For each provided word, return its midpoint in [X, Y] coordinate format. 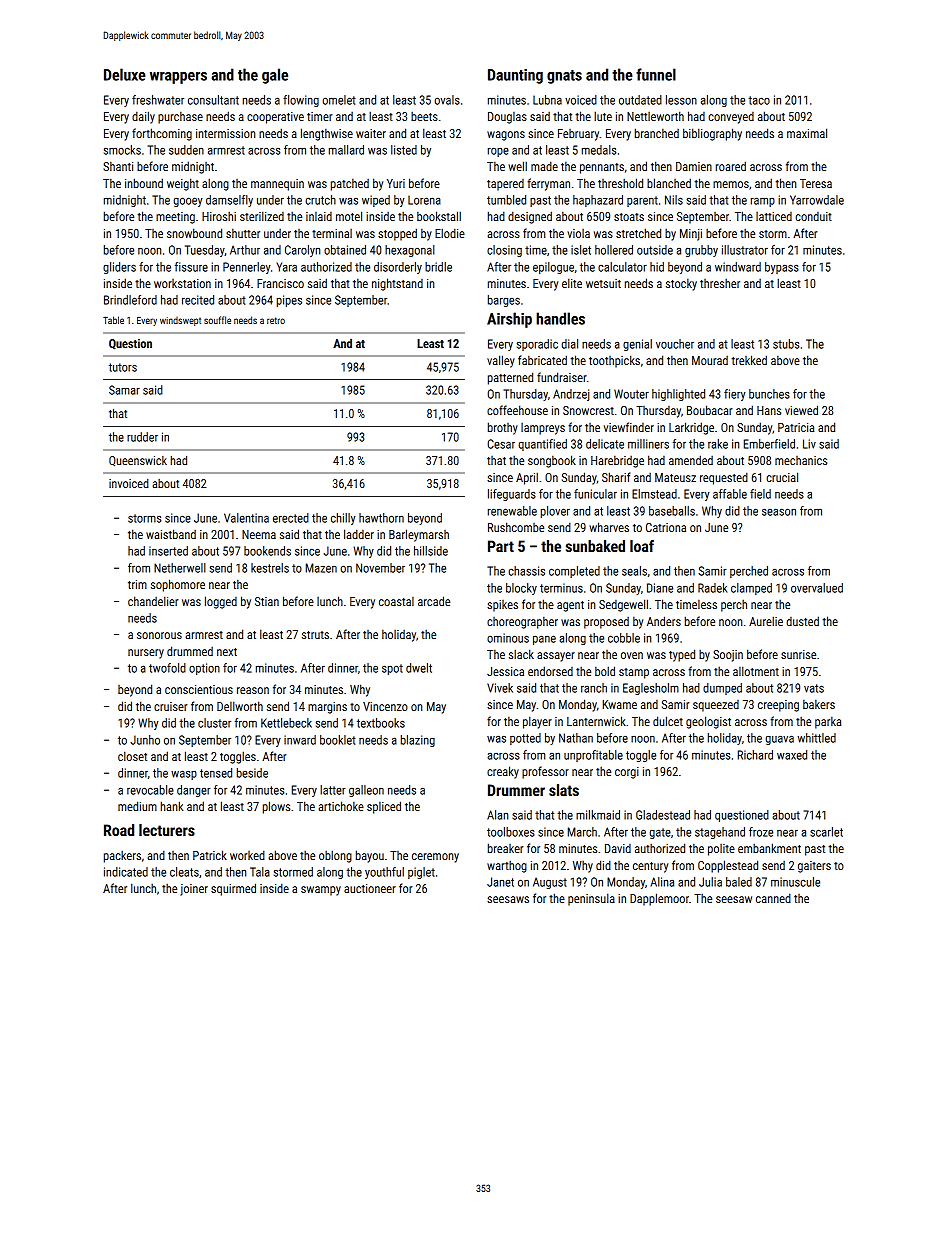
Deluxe [125, 74]
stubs [786, 344]
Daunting [515, 76]
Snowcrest [588, 410]
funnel [656, 74]
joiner [194, 890]
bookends [267, 551]
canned [773, 898]
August [550, 883]
